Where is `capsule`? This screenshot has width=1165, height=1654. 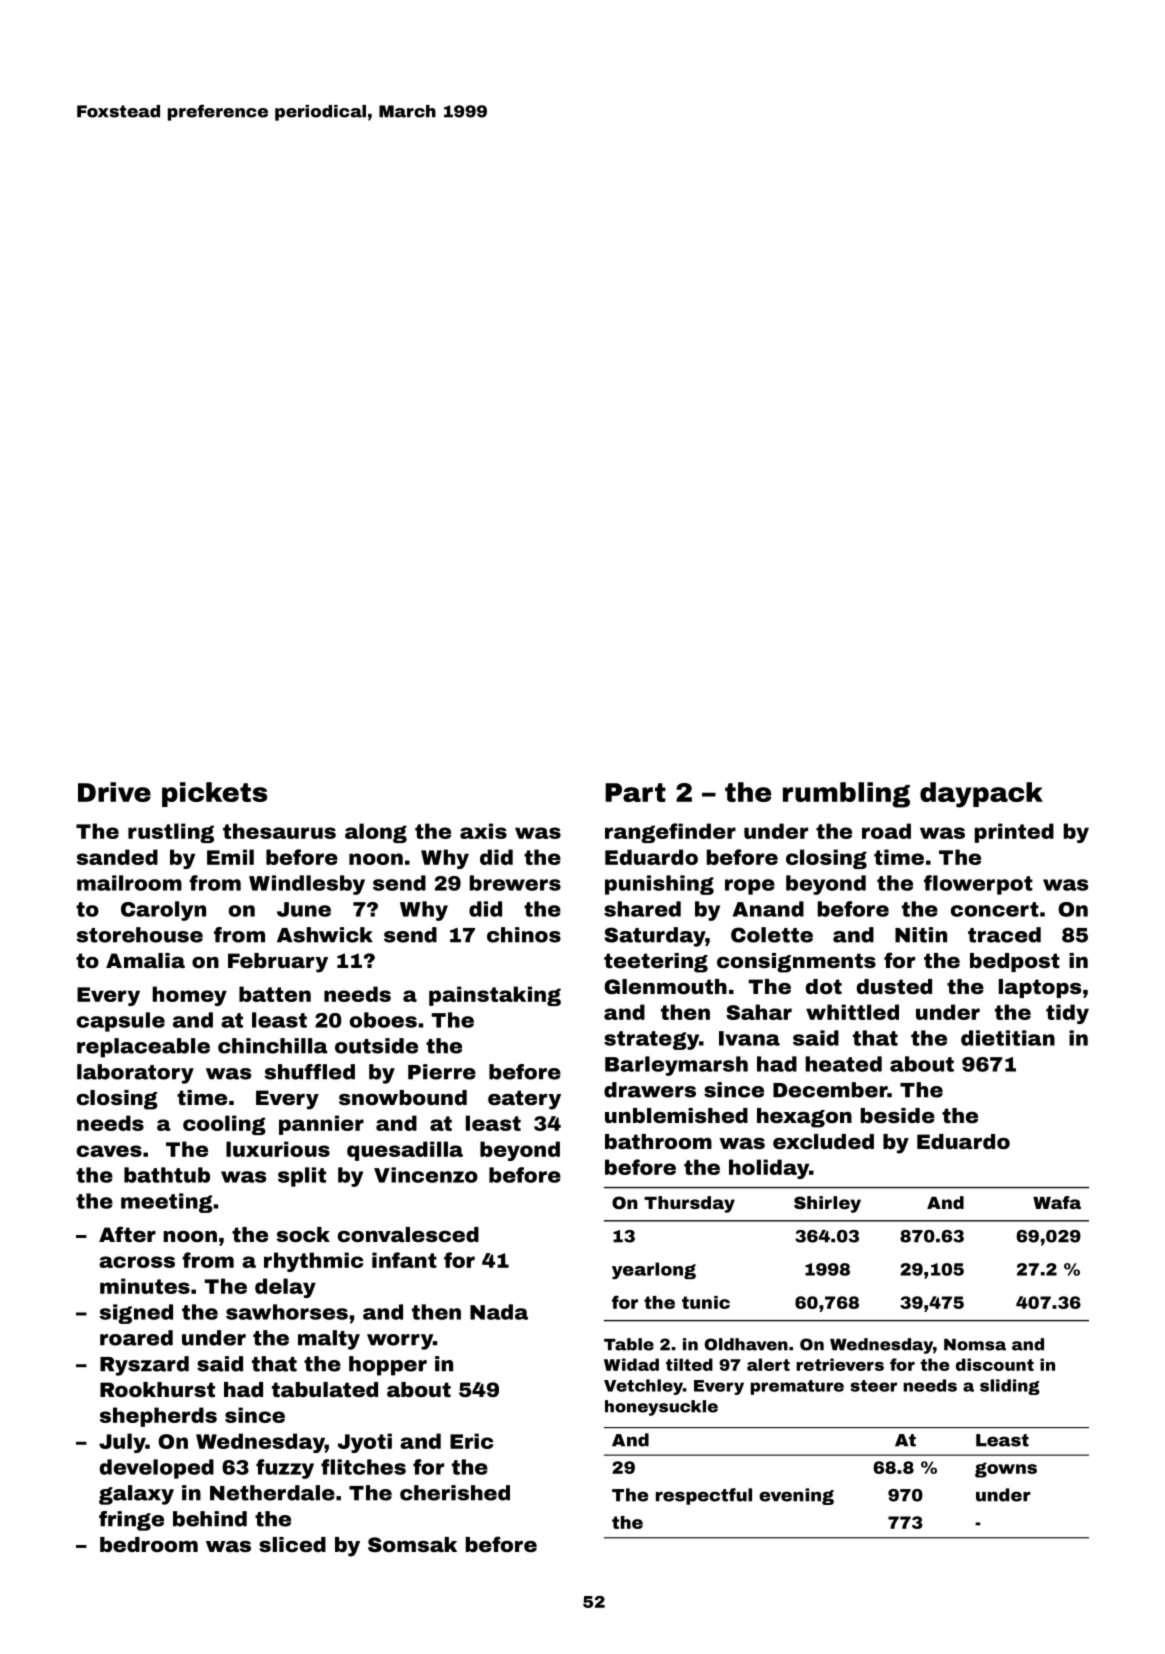
capsule is located at coordinates (121, 1022).
